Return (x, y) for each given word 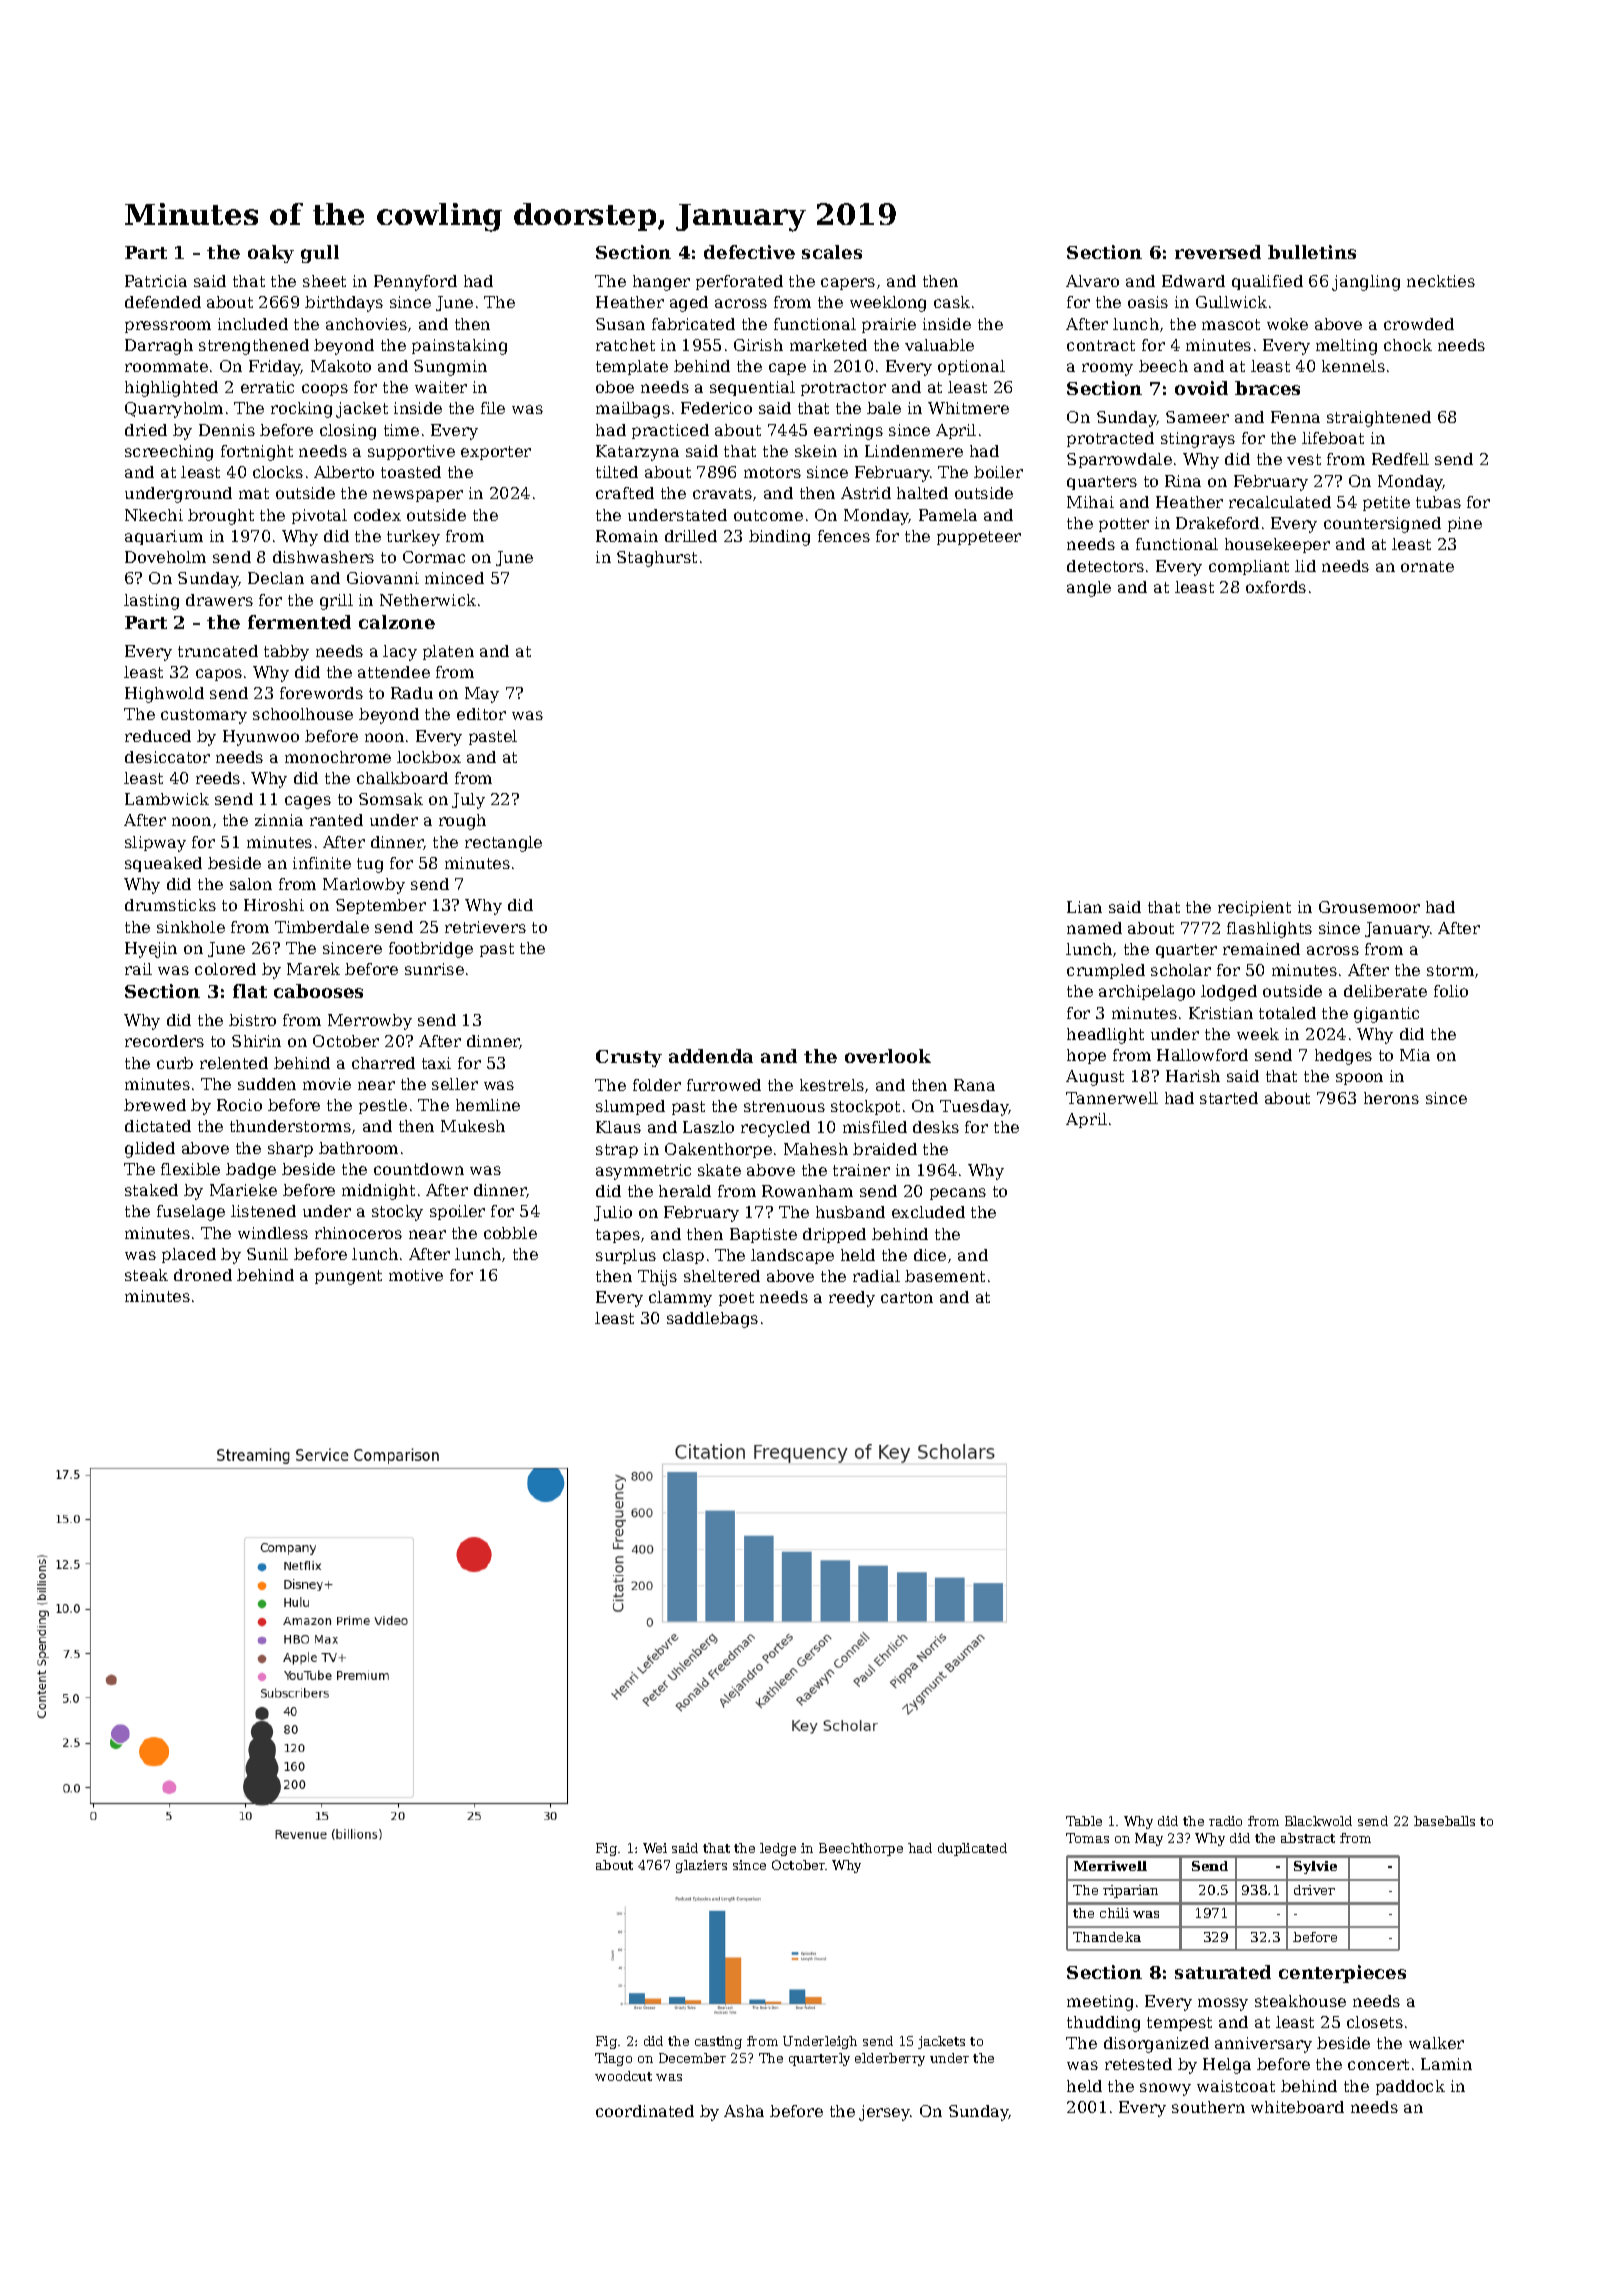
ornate (1427, 566)
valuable (939, 345)
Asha (744, 2111)
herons (1391, 1098)
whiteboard (1297, 2107)
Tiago (613, 2059)
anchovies (366, 324)
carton (907, 1297)
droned (203, 1275)
